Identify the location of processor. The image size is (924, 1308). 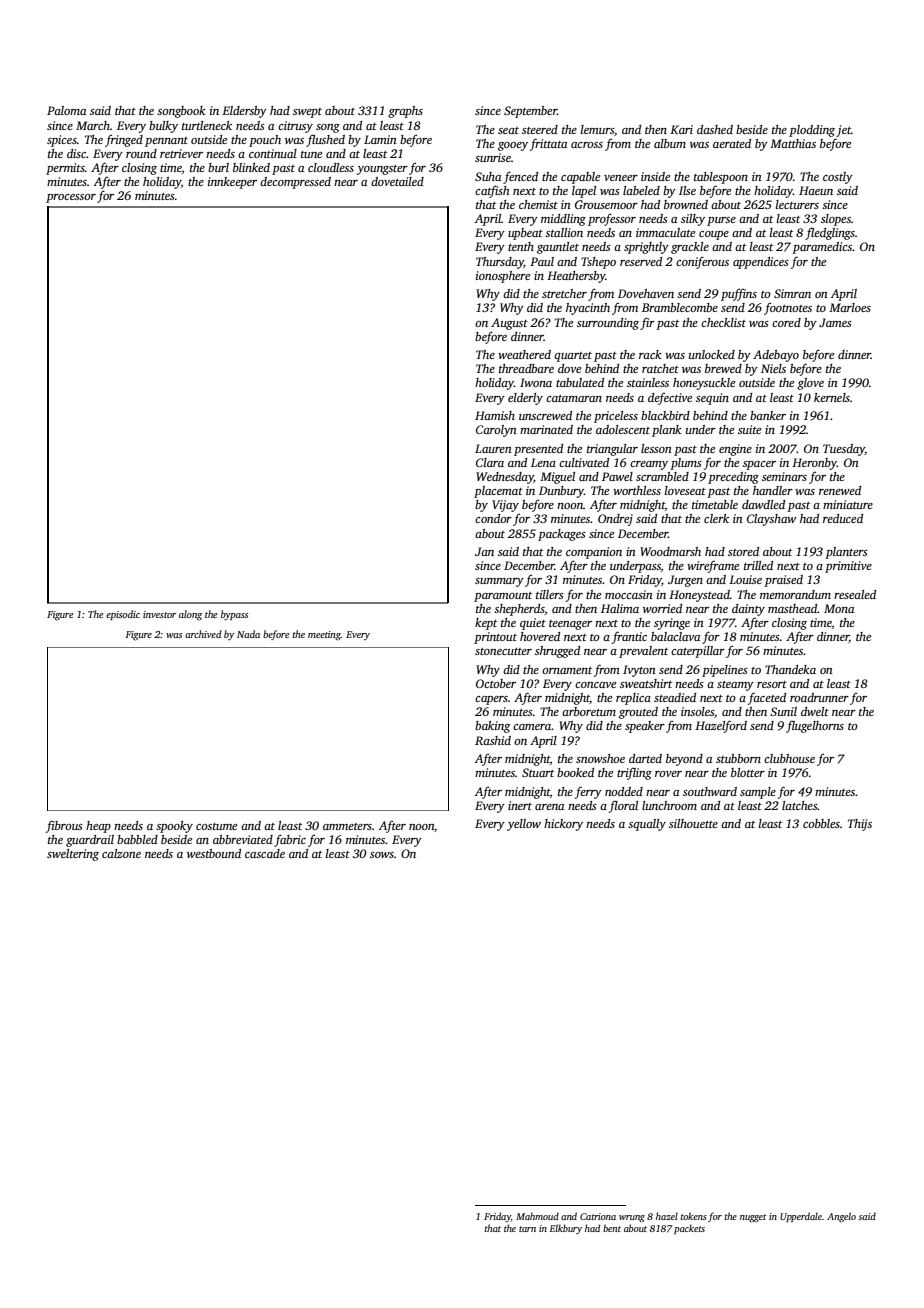
(71, 198).
